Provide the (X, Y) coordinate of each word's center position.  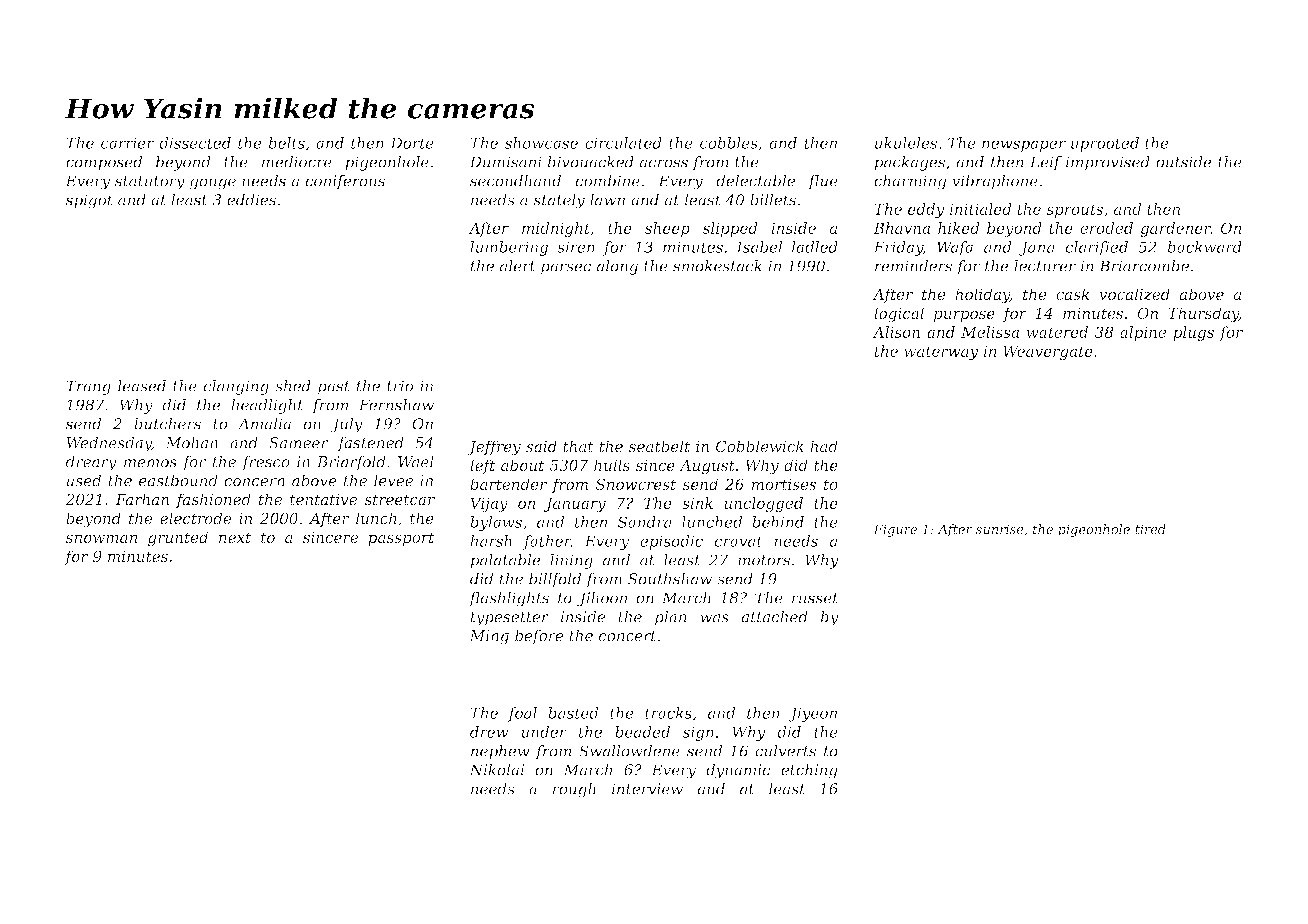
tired (1150, 529)
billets (773, 200)
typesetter (509, 619)
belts (286, 143)
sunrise (1000, 529)
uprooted (1105, 144)
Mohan (191, 442)
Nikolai (496, 770)
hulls (612, 465)
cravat (739, 541)
